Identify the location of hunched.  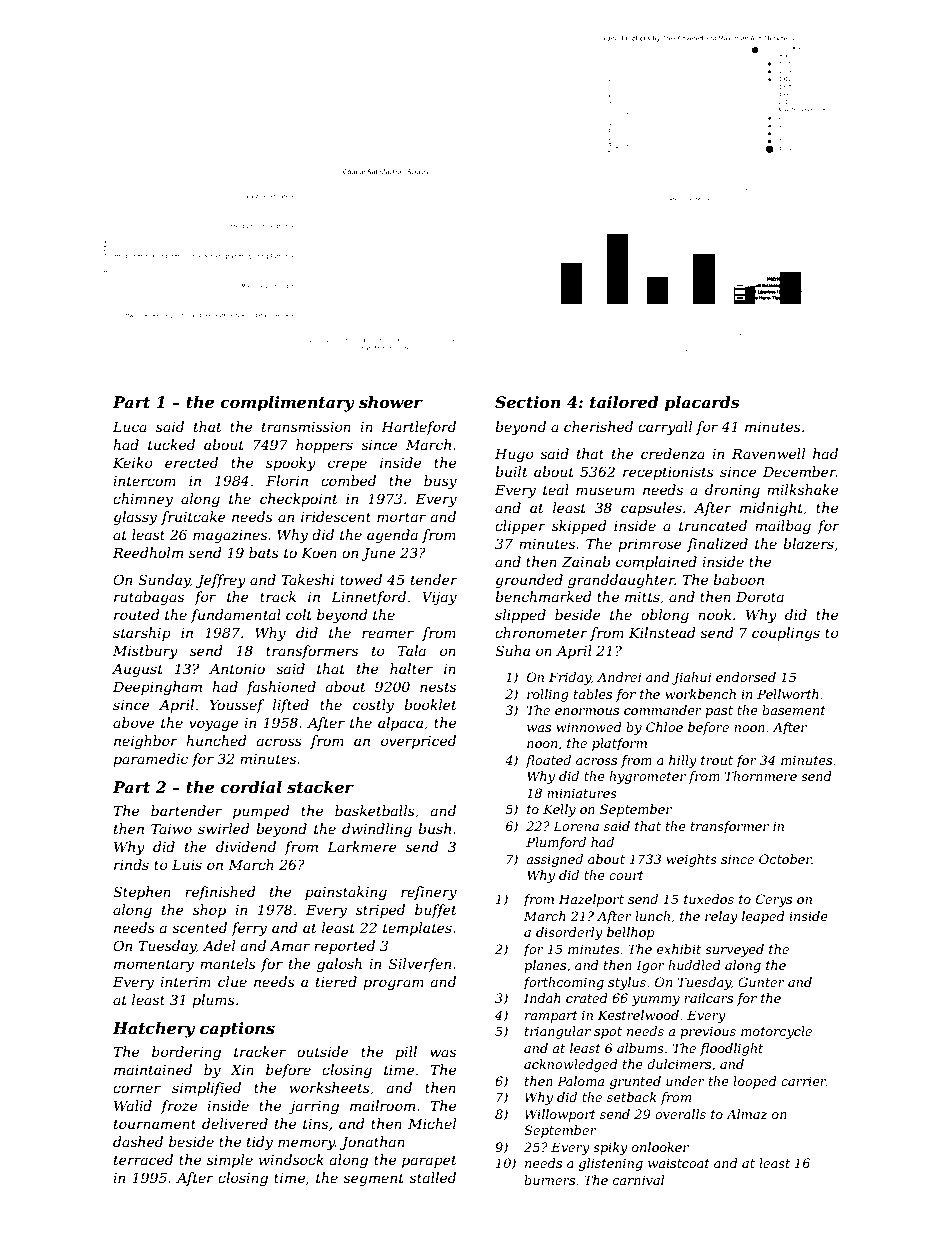
(216, 740).
